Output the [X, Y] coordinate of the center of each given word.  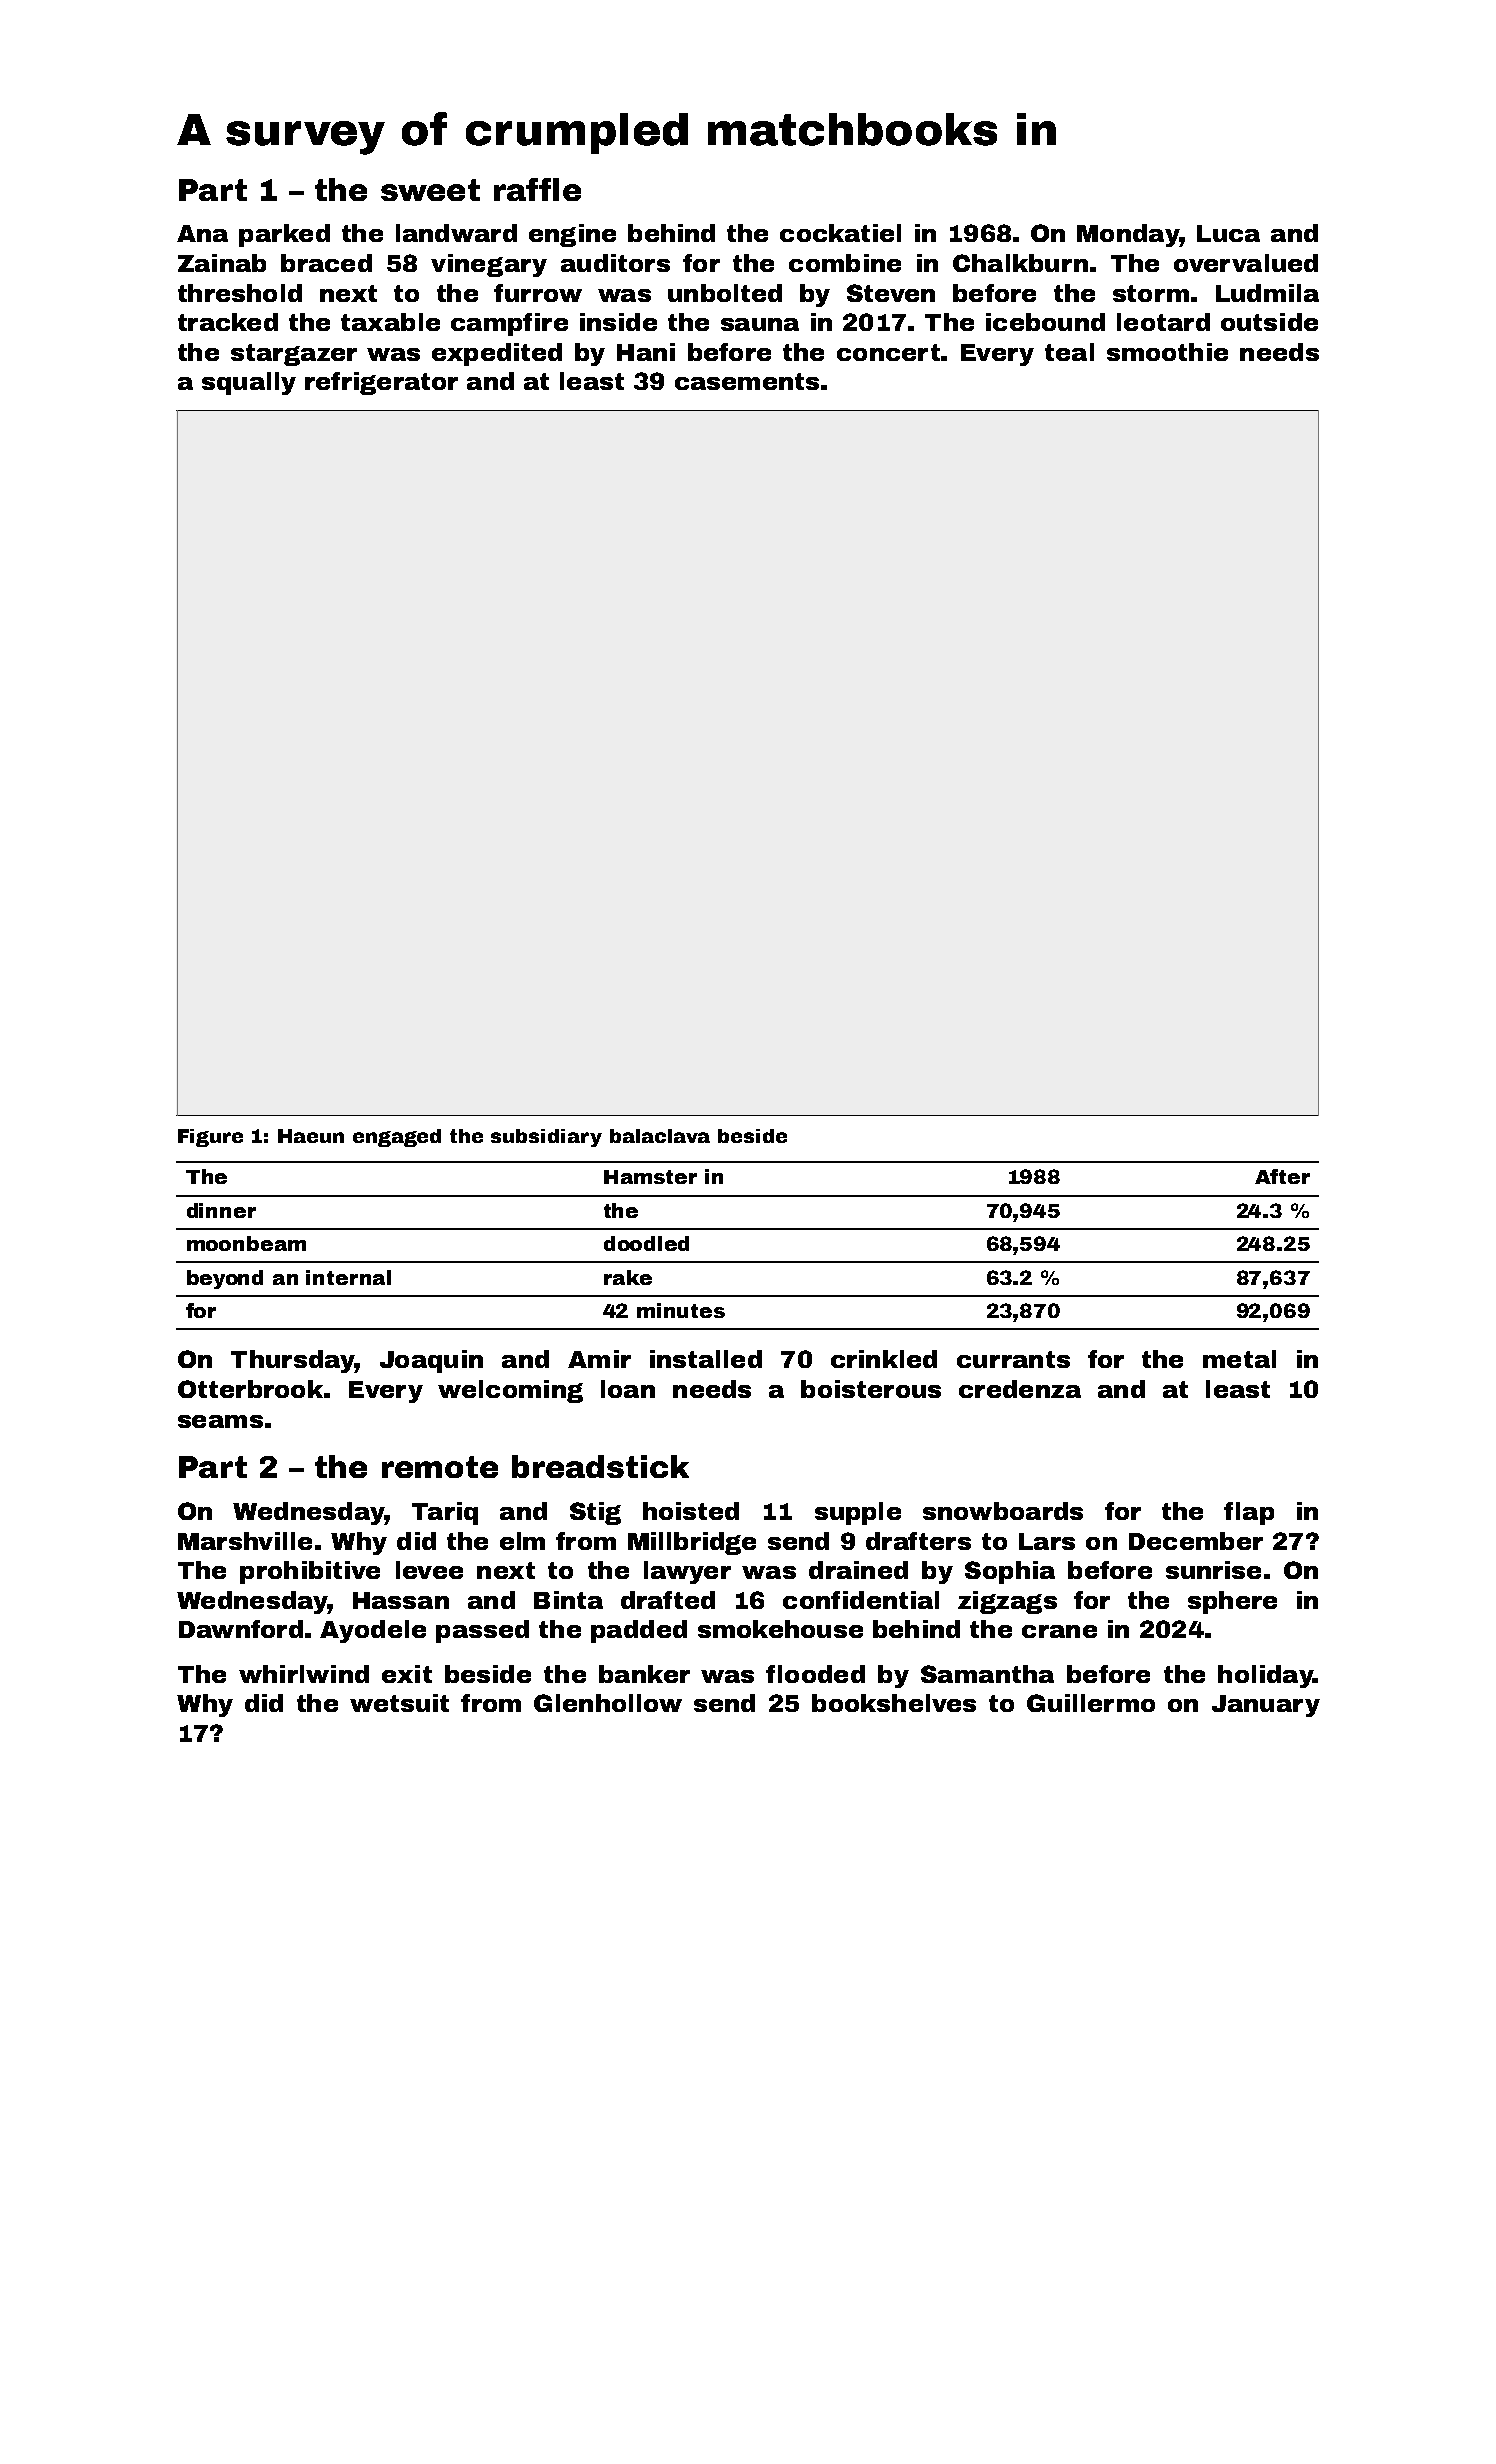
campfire [509, 324]
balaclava [660, 1136]
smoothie [1167, 352]
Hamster [650, 1177]
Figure [210, 1138]
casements [747, 381]
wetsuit [399, 1703]
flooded [815, 1674]
